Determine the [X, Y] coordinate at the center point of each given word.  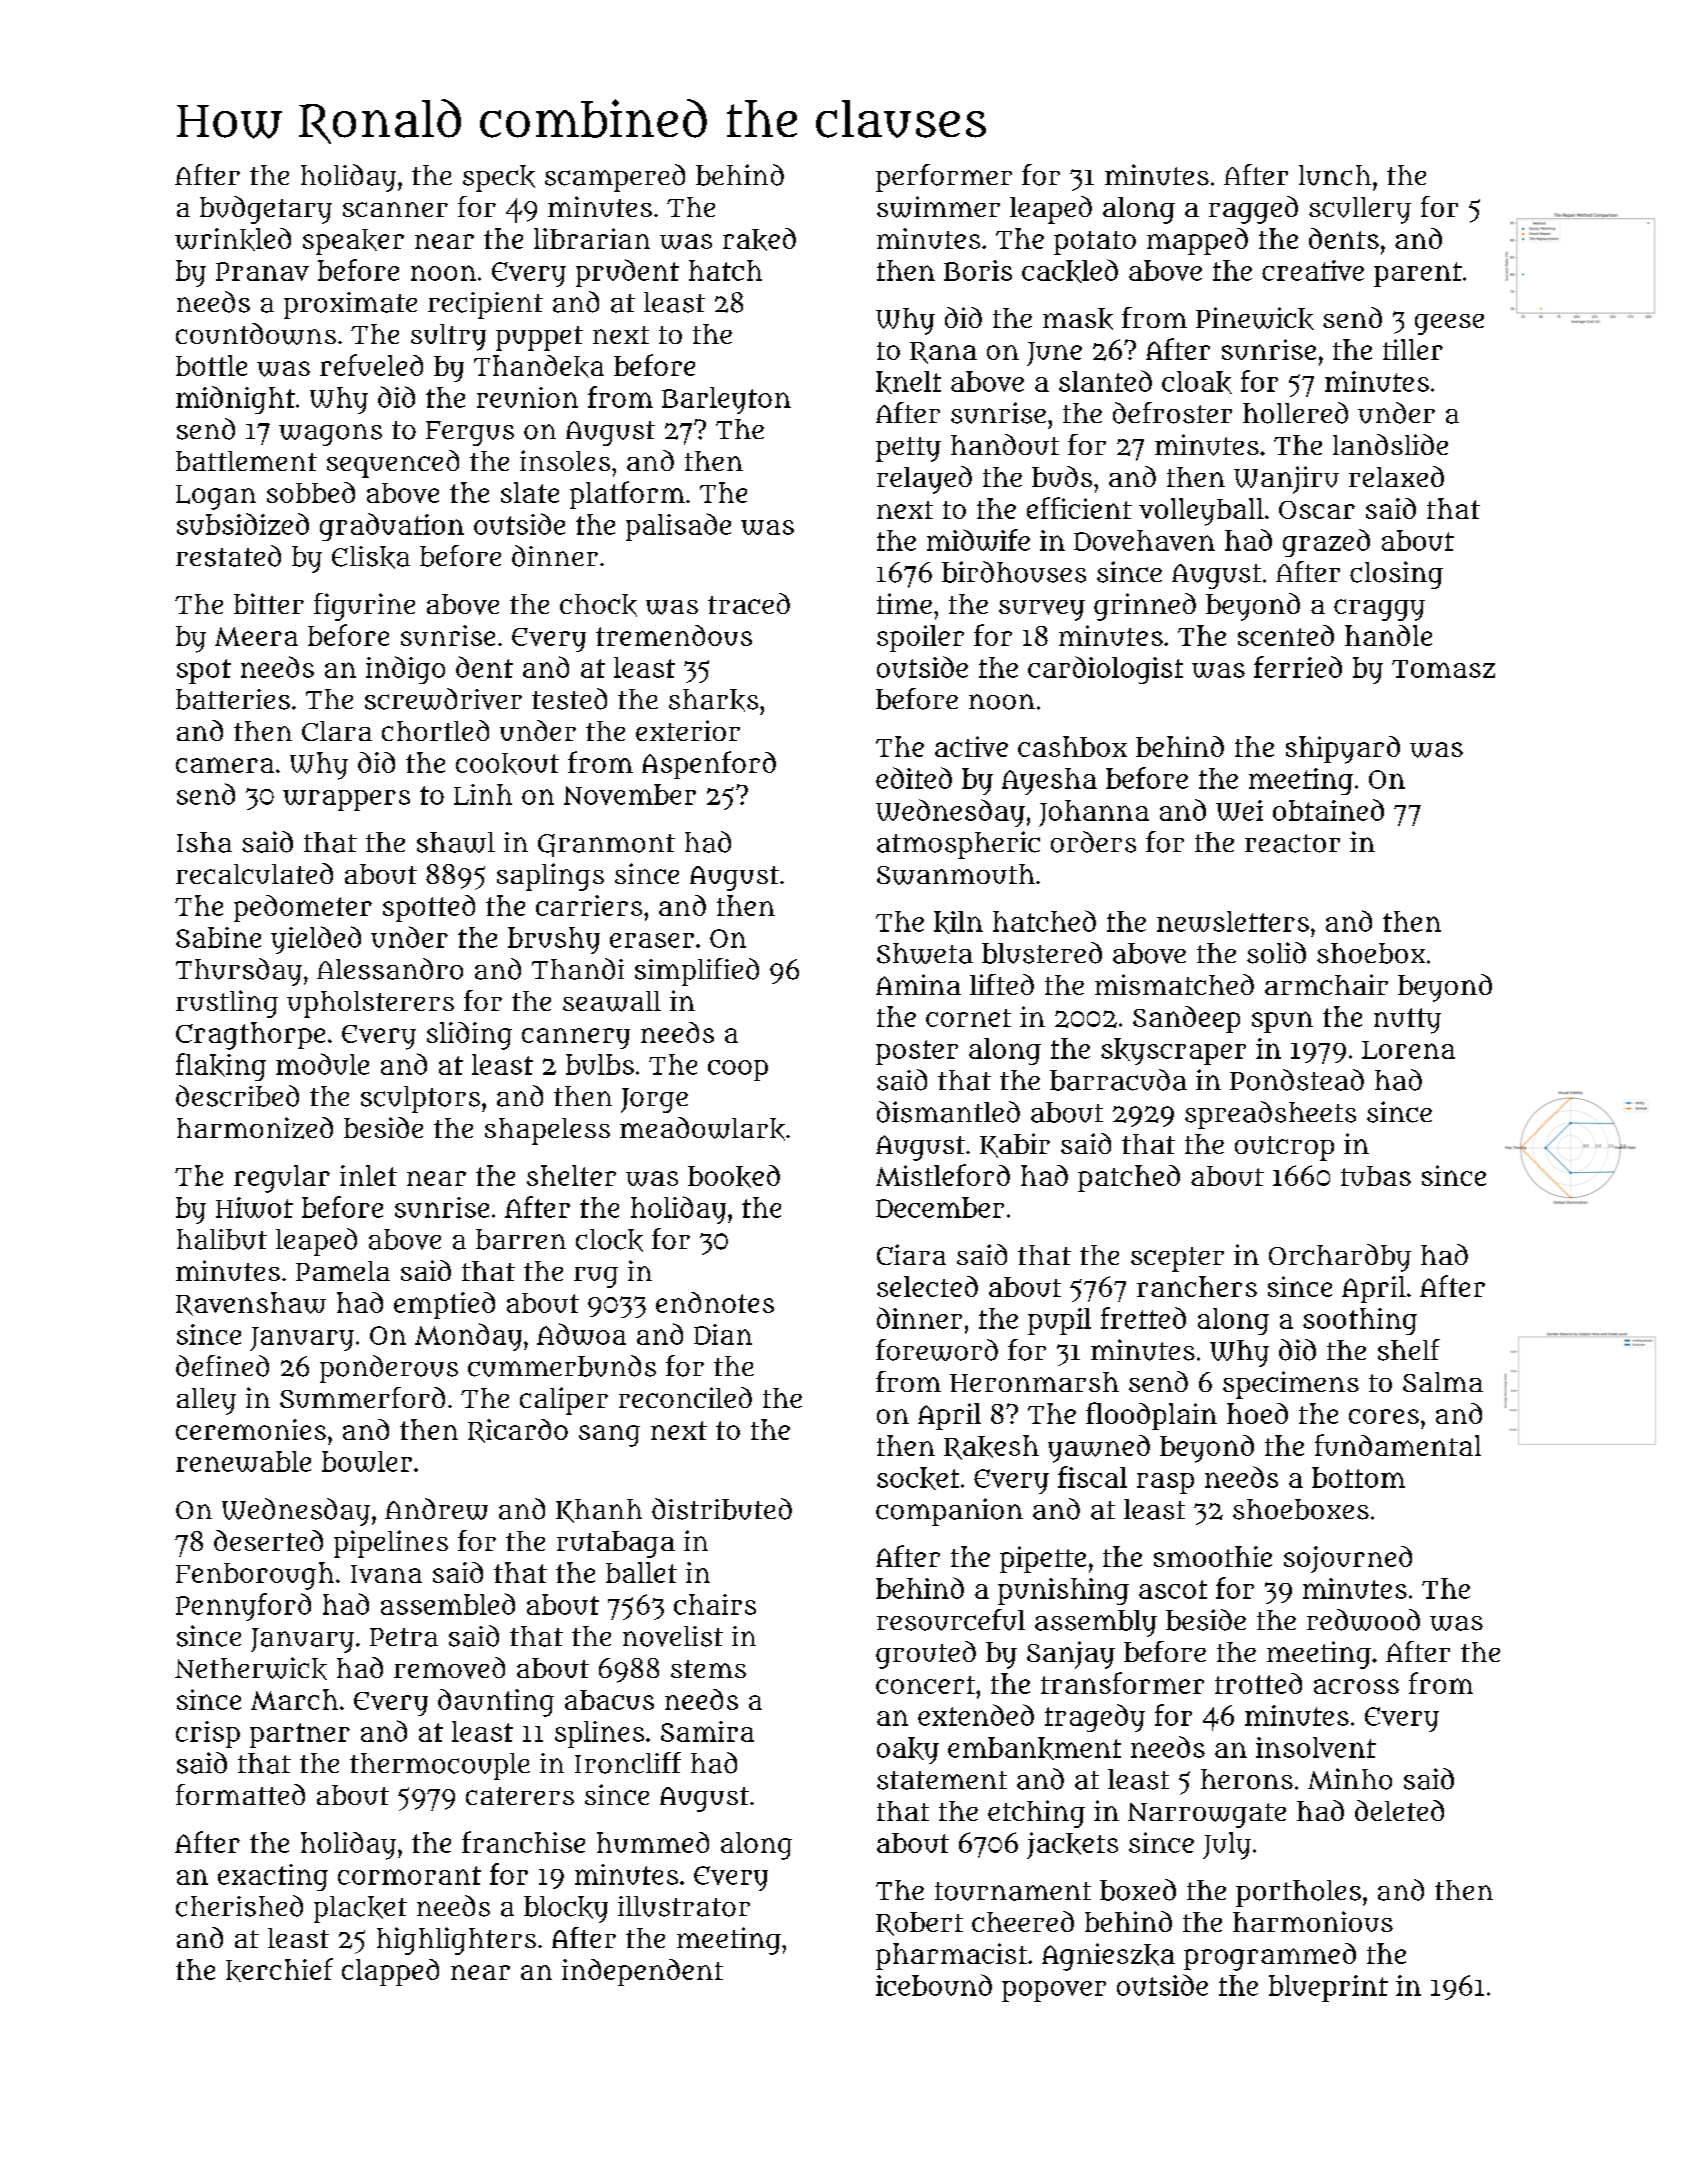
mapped [1197, 241]
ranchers [1197, 1286]
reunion [527, 397]
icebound [934, 1985]
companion [949, 1512]
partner [300, 1735]
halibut [222, 1239]
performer [944, 178]
